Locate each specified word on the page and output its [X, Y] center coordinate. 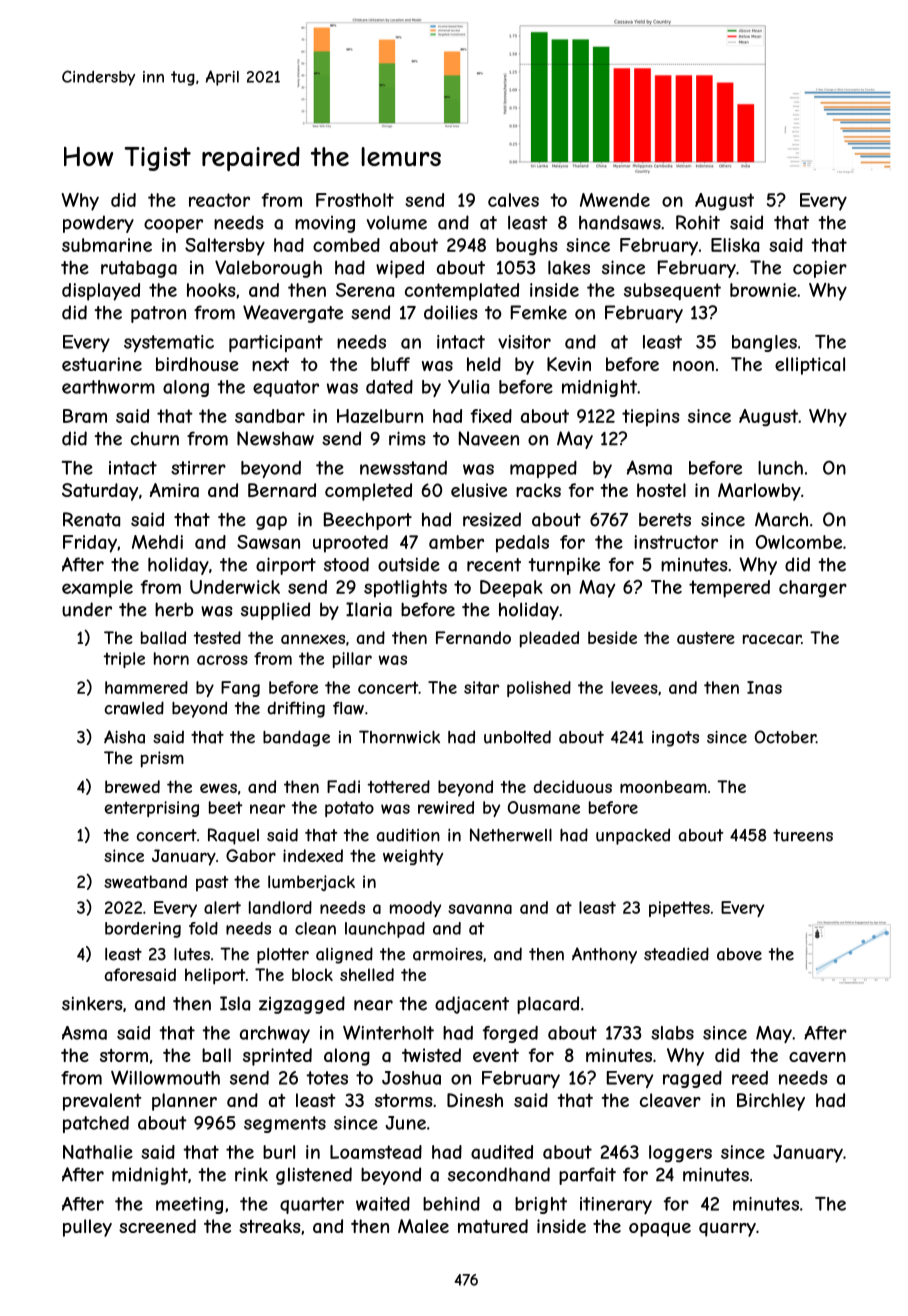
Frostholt [355, 200]
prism [162, 759]
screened [157, 1226]
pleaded [549, 639]
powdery [98, 224]
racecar [772, 639]
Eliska [735, 245]
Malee [423, 1226]
